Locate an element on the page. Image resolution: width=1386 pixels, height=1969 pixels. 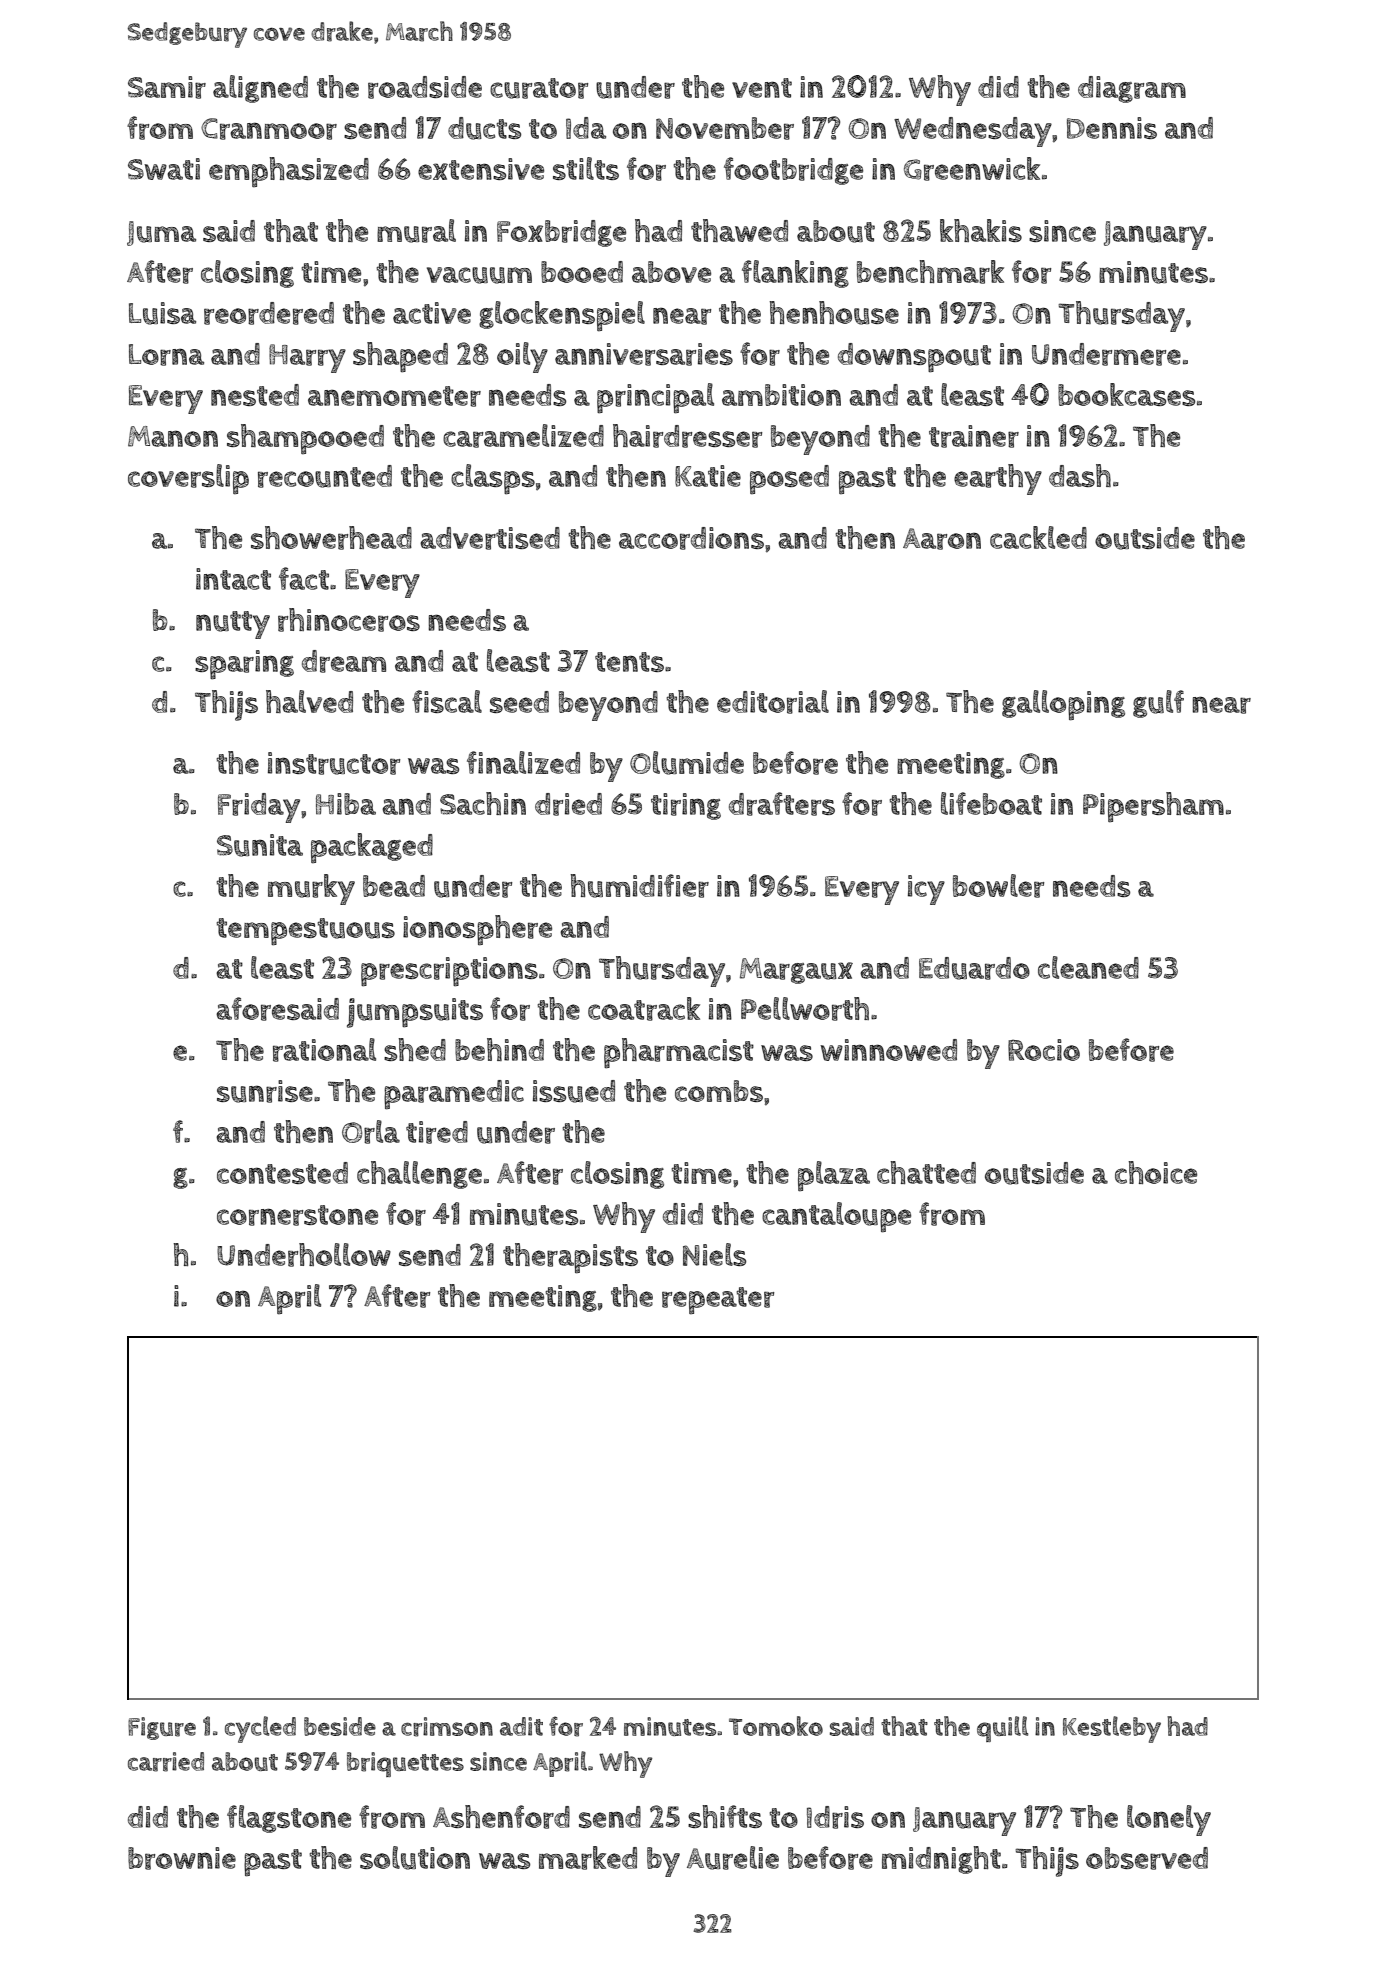
Kestleby is located at coordinates (1112, 1729).
